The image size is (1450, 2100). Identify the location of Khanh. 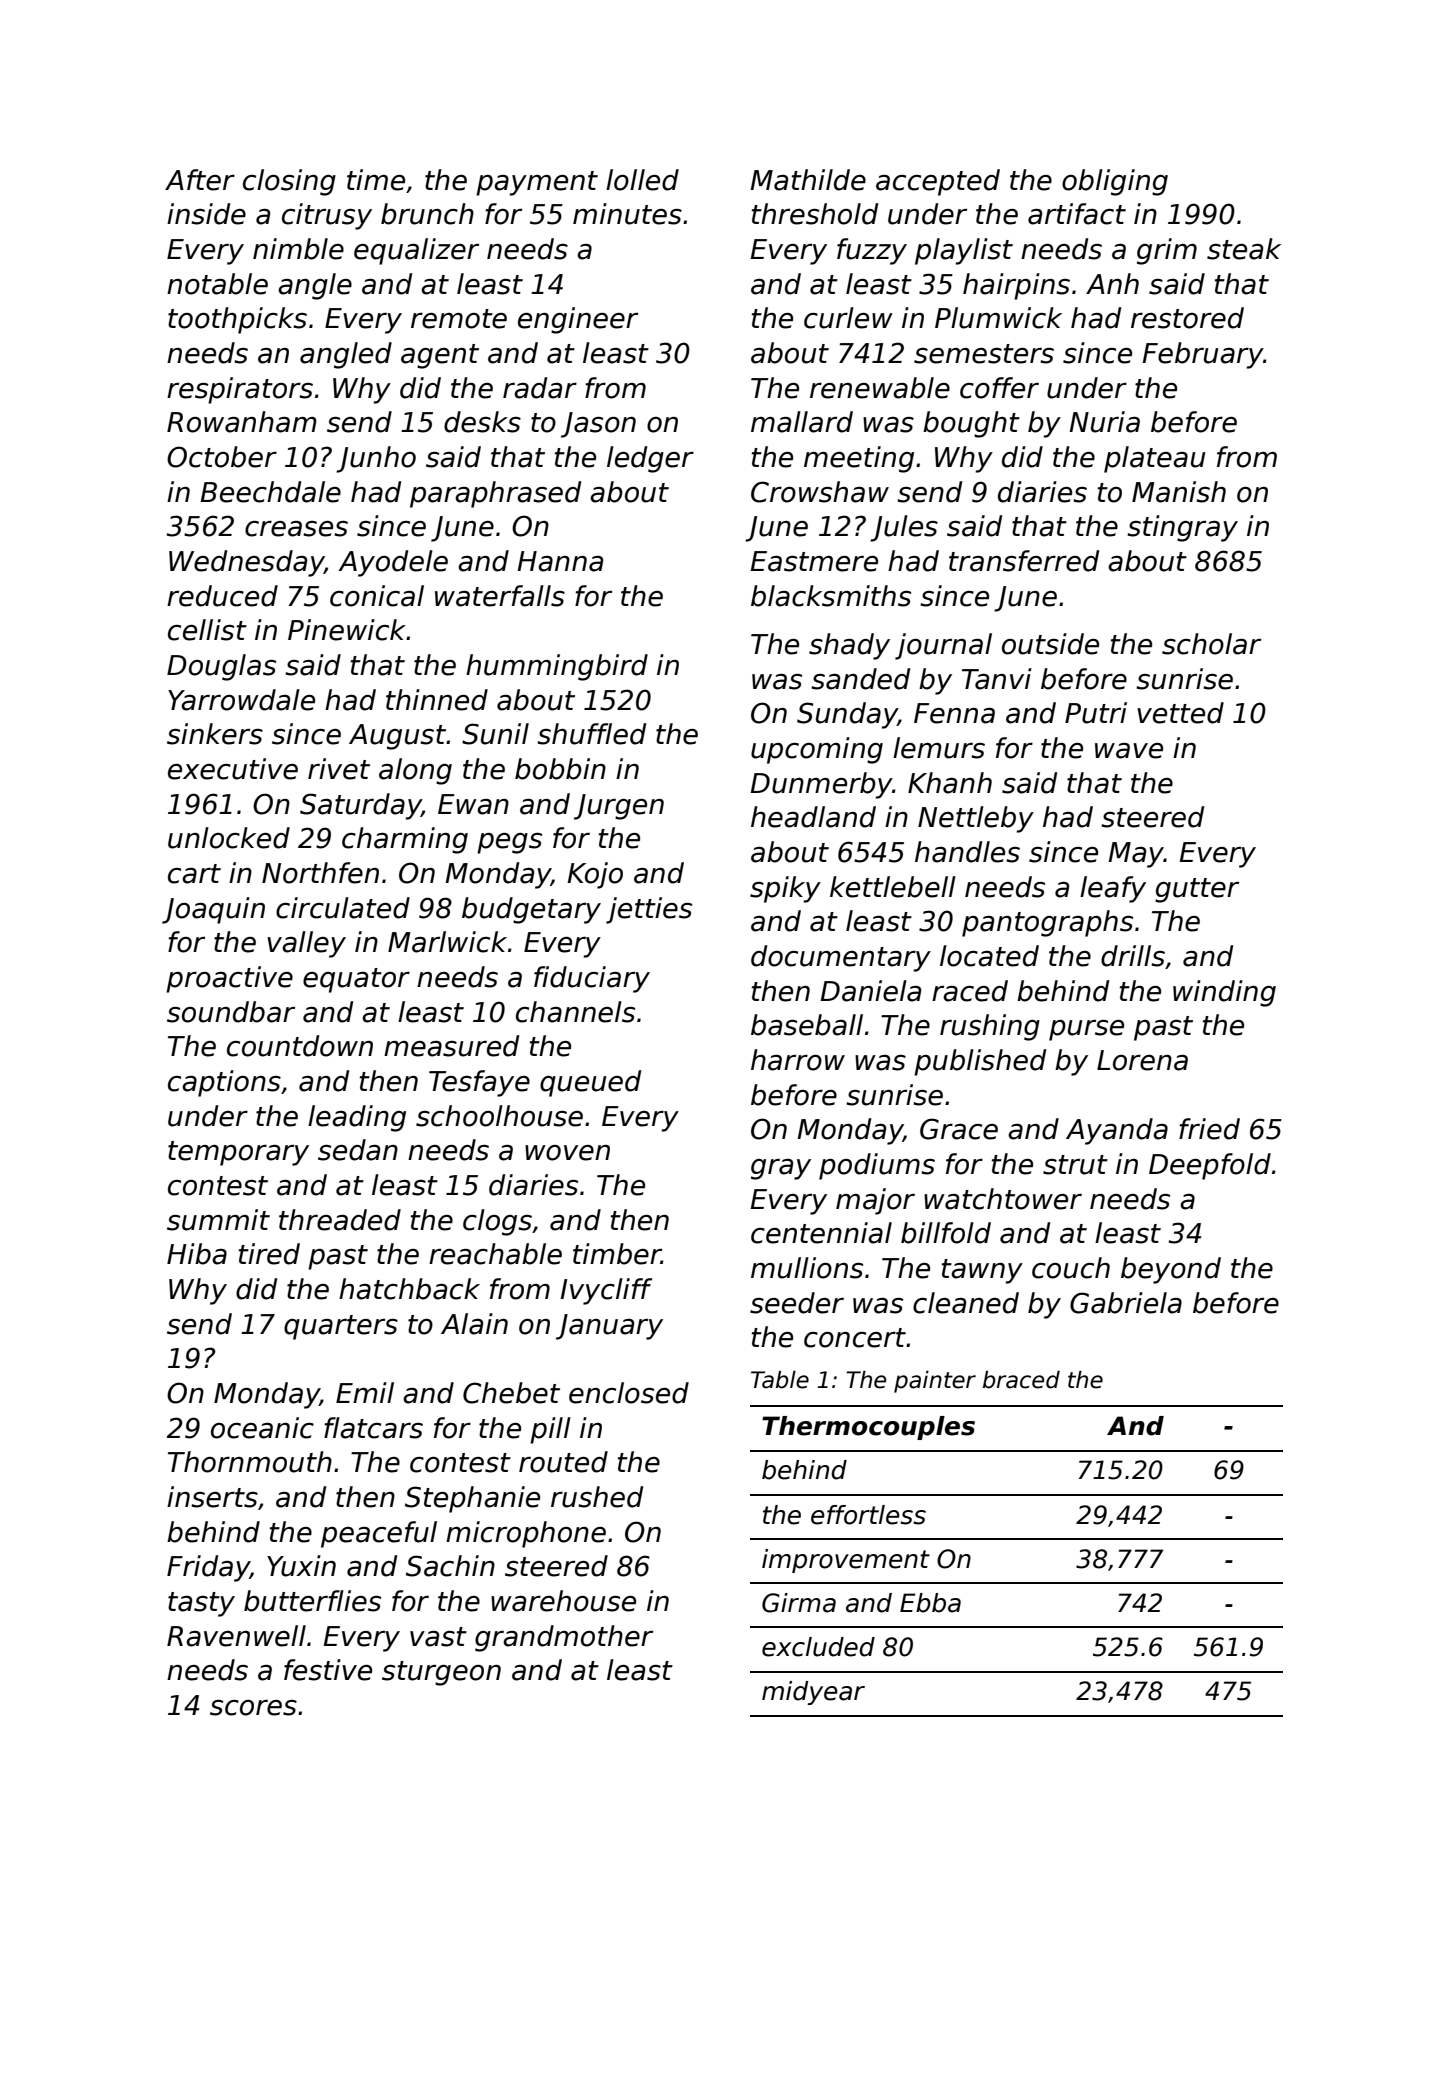
(950, 783).
